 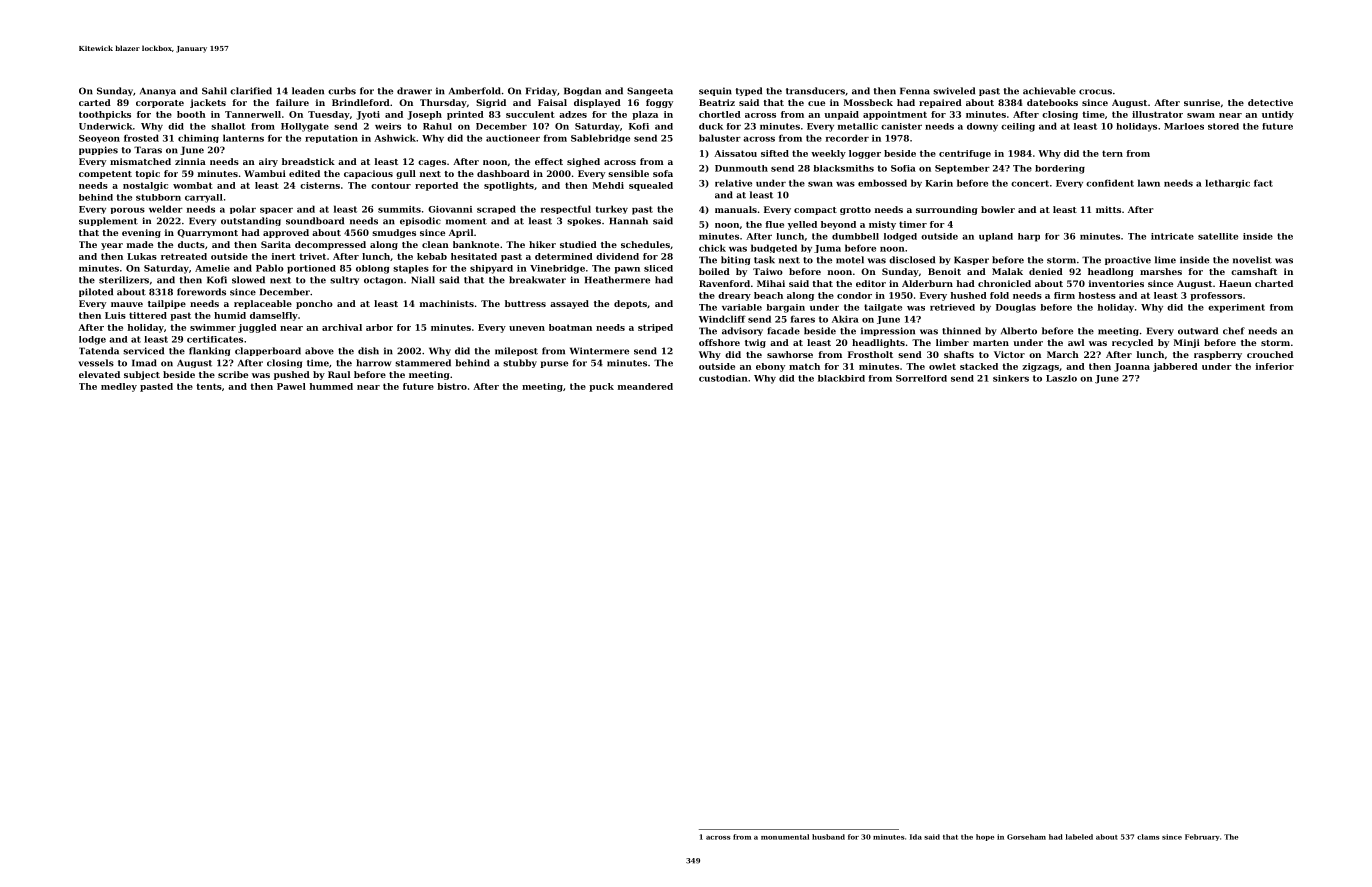 What do you see at coordinates (645, 386) in the document?
I see `meandered` at bounding box center [645, 386].
